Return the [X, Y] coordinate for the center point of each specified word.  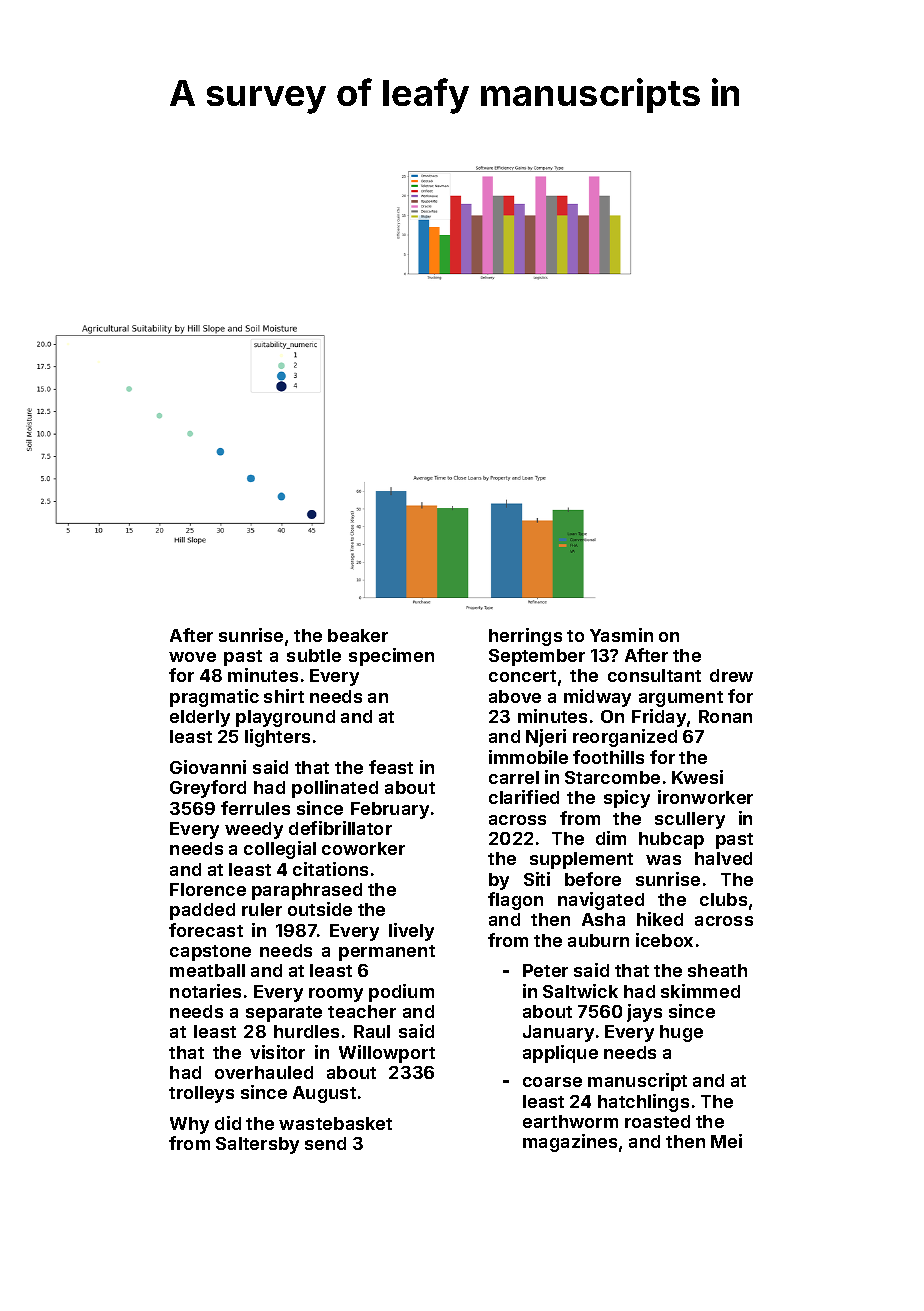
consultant [654, 675]
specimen [391, 657]
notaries [205, 991]
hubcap [671, 840]
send [325, 1143]
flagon [515, 901]
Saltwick [580, 991]
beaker [358, 635]
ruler [262, 909]
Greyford [208, 789]
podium [401, 993]
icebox [664, 940]
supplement [581, 860]
